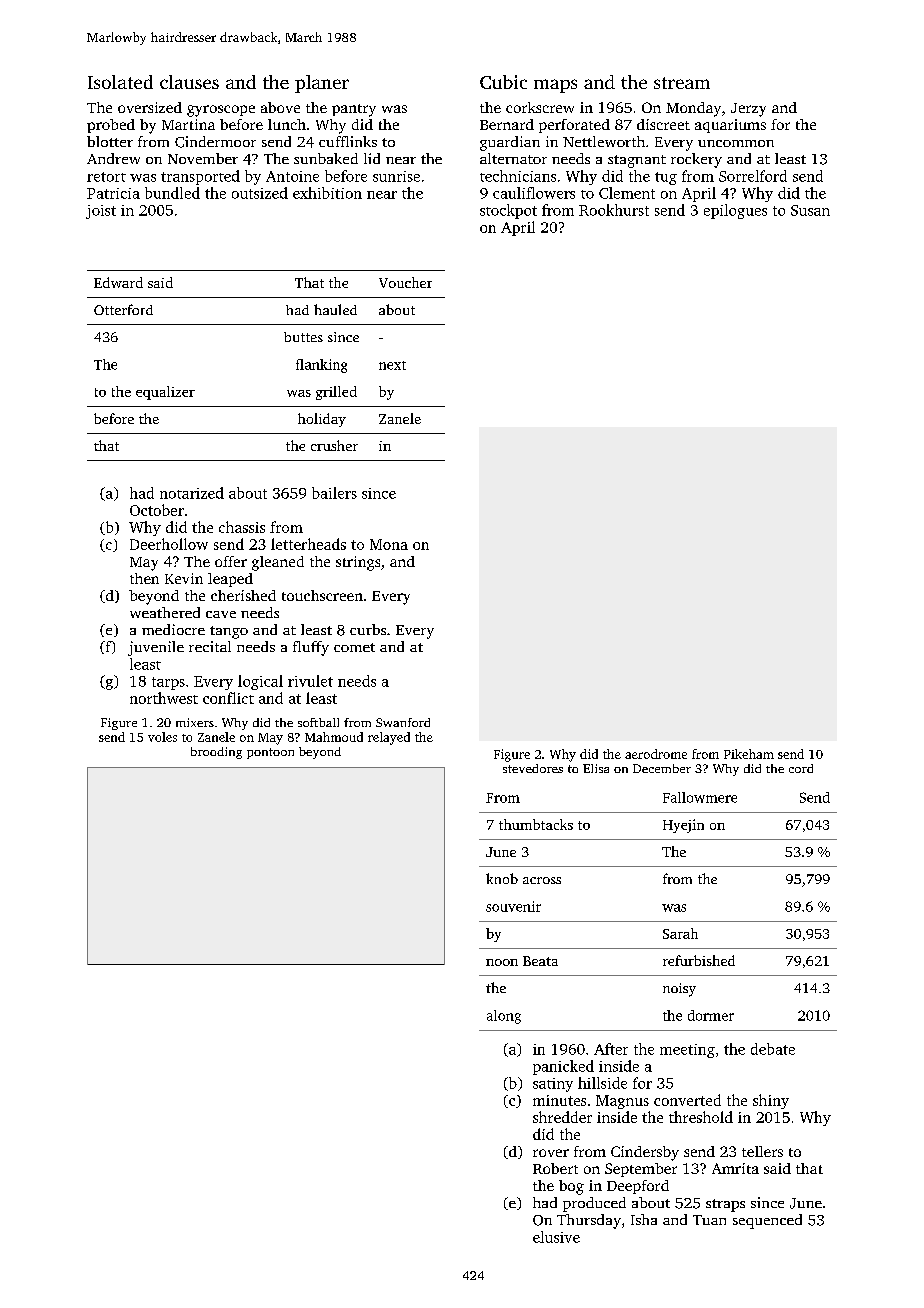 This page has width=924, height=1308. Describe the element at coordinates (503, 82) in the page. I see `Cubic` at that location.
